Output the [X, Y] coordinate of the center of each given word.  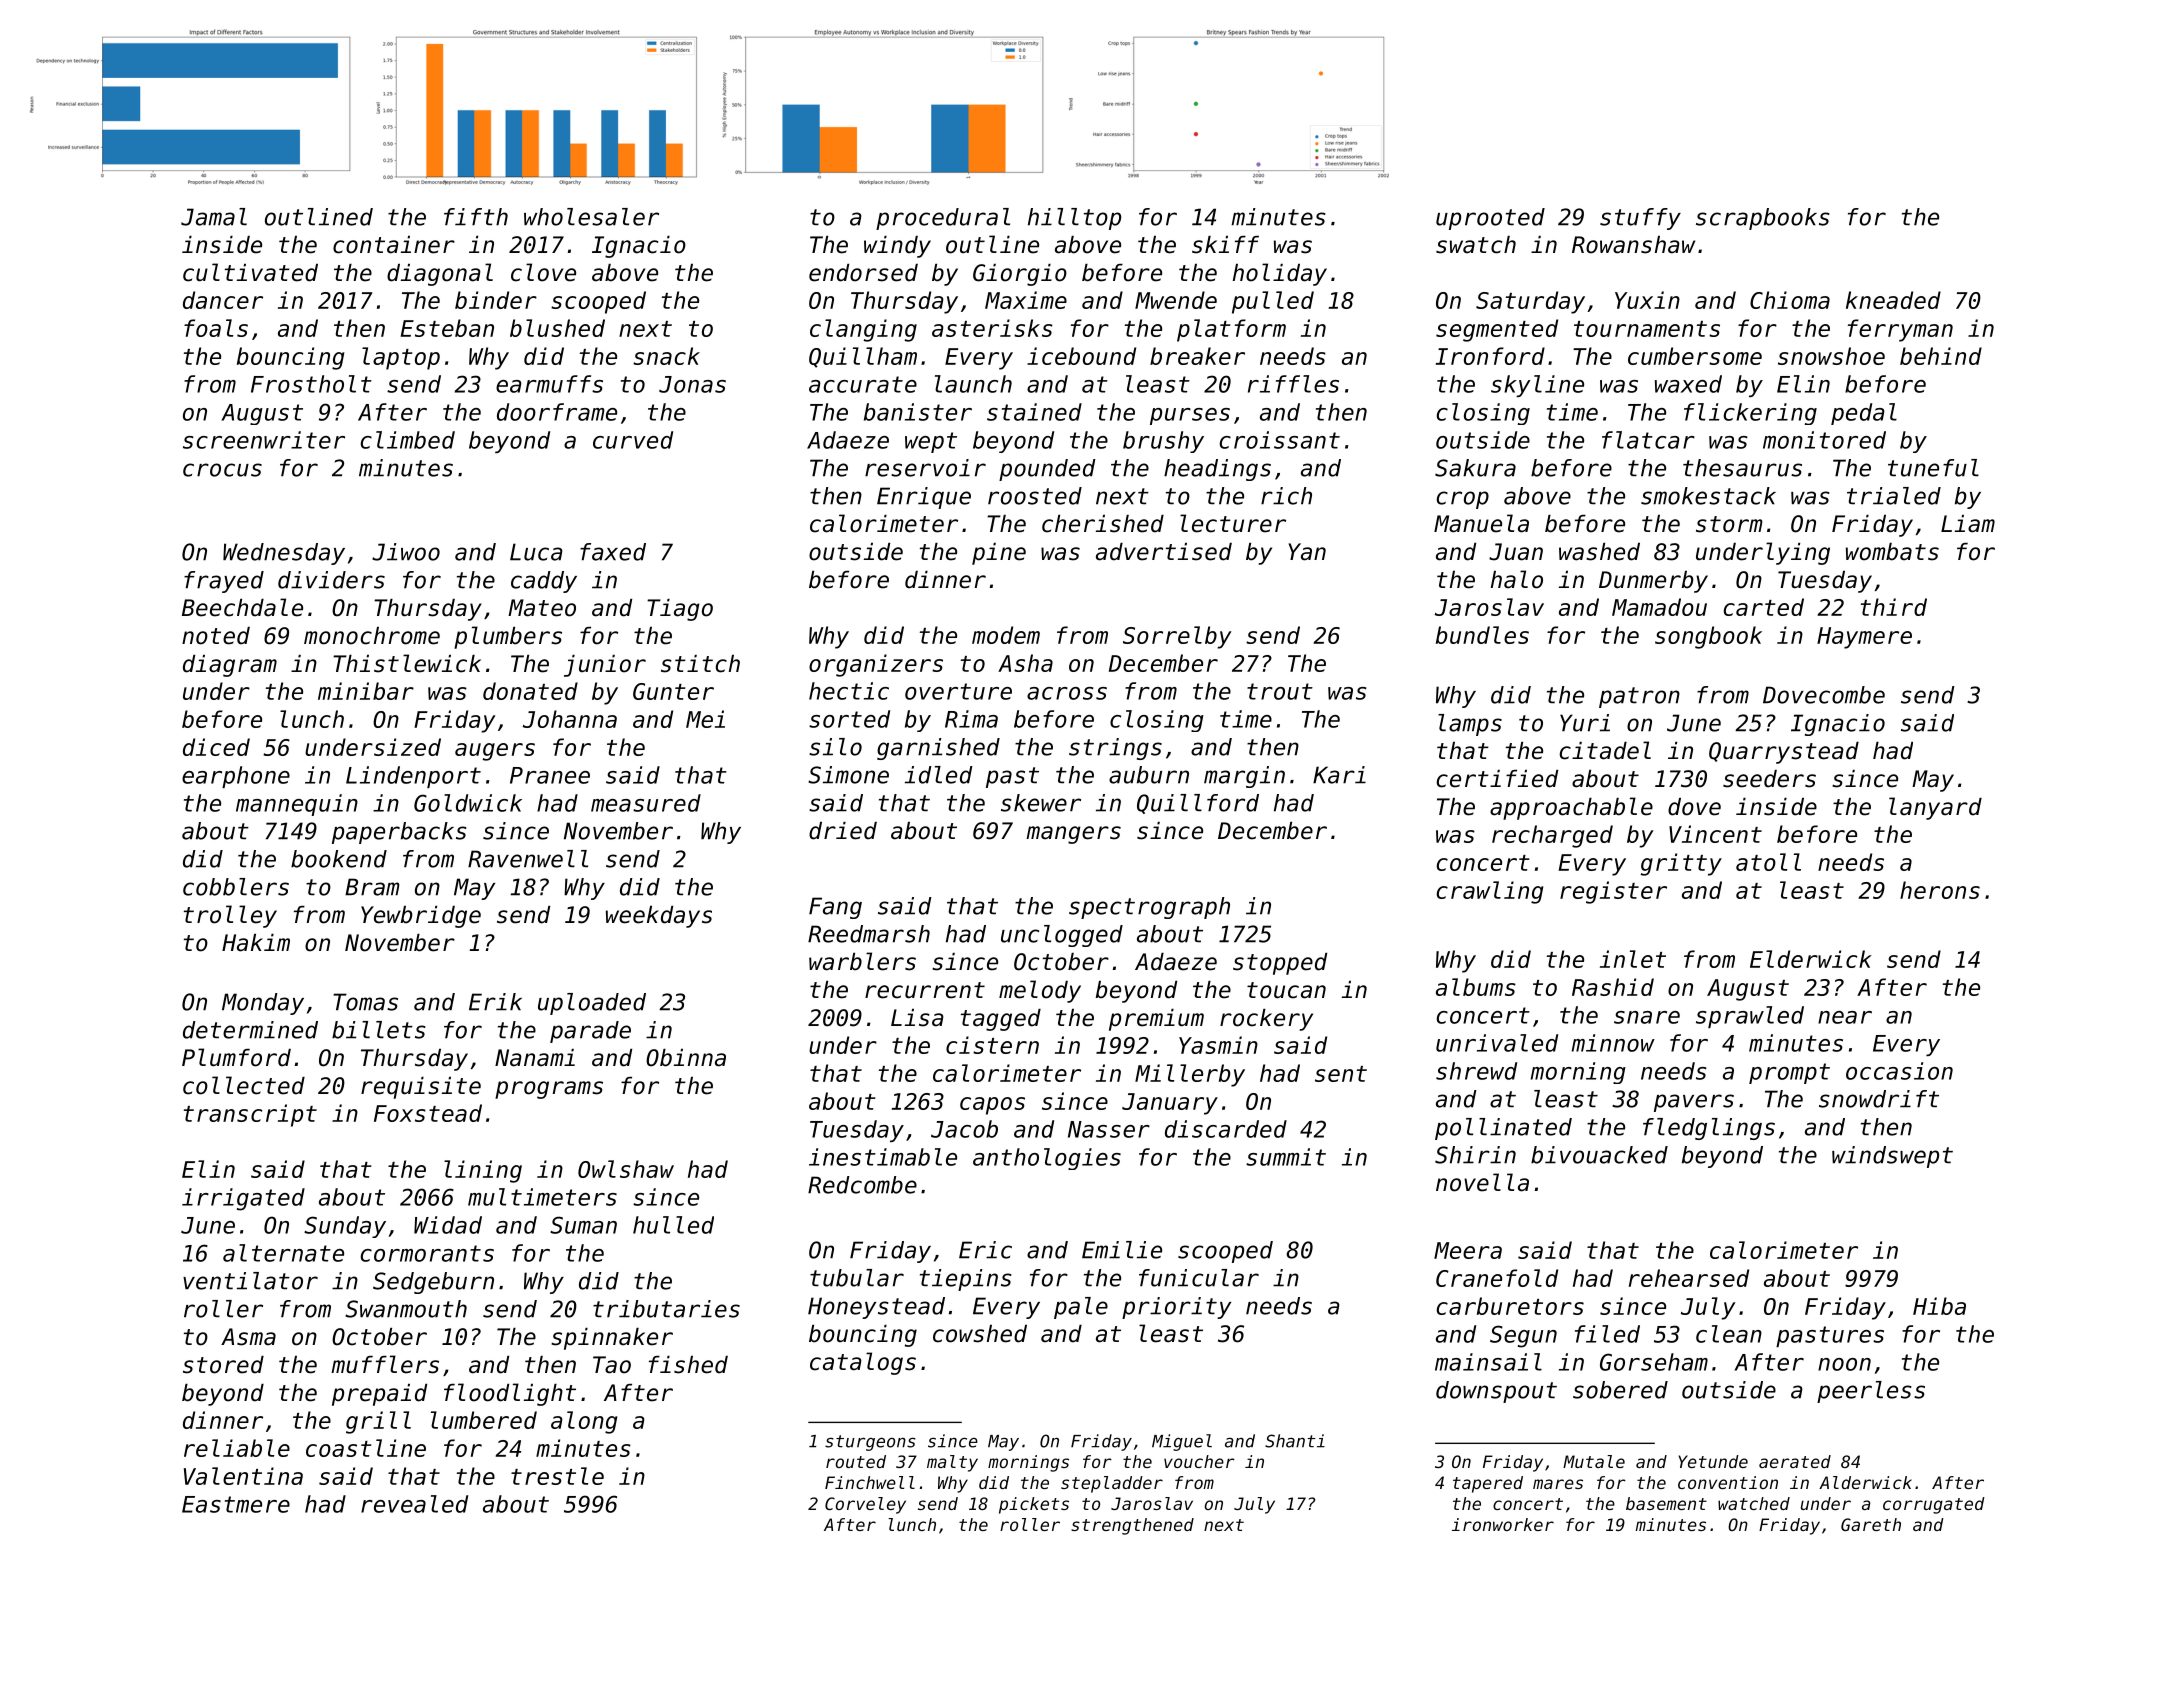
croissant [1280, 440]
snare [1647, 1017]
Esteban [447, 328]
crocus [222, 470]
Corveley [865, 1505]
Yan [1307, 552]
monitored [1824, 440]
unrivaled [1497, 1043]
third [1894, 607]
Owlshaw [626, 1169]
